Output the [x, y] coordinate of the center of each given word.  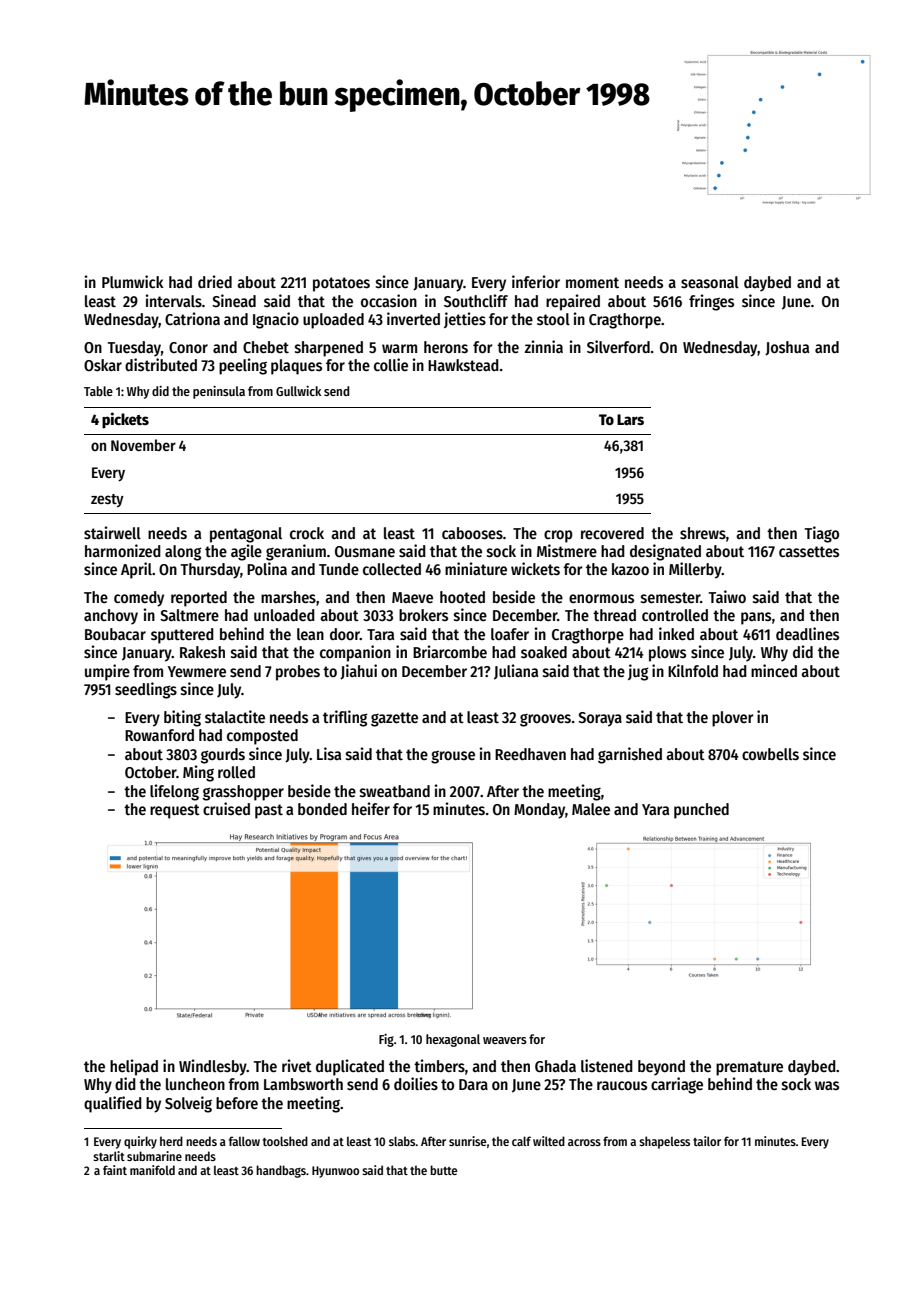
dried [215, 281]
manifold [152, 1170]
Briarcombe [450, 651]
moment [592, 282]
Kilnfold [693, 670]
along [183, 553]
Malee [591, 809]
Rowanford [159, 735]
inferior [536, 281]
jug [638, 672]
